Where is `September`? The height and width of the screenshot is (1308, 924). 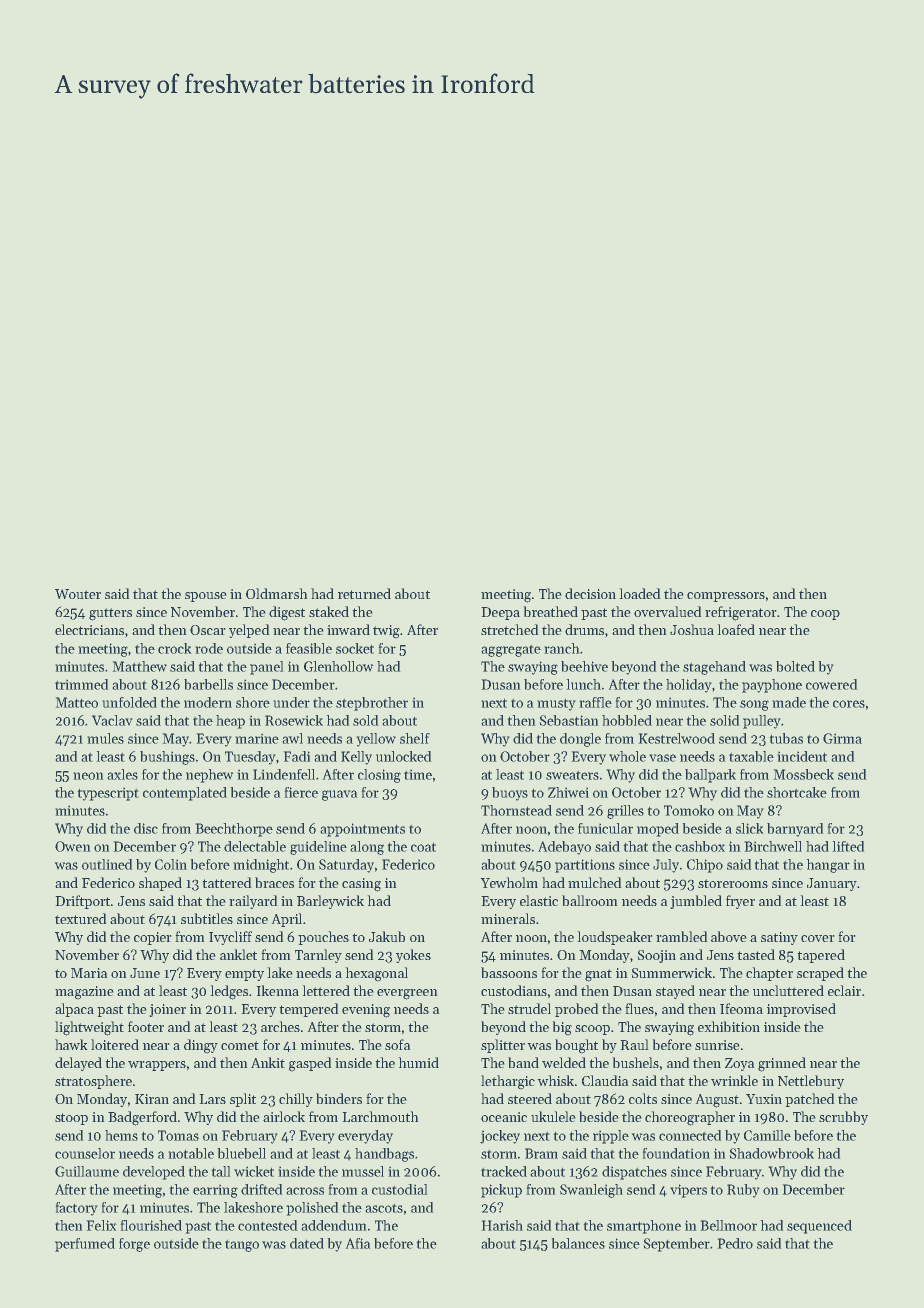
September is located at coordinates (677, 1245).
